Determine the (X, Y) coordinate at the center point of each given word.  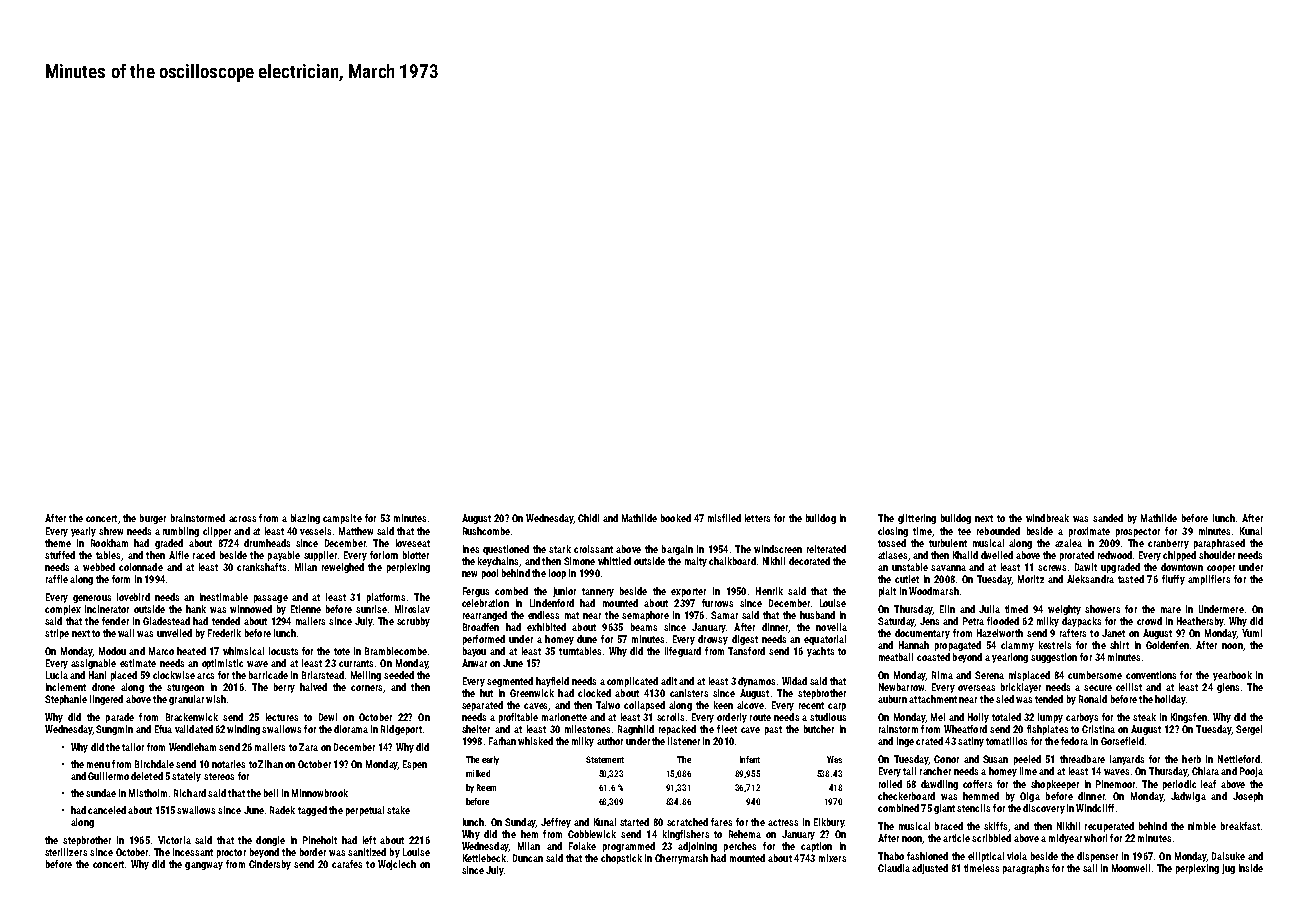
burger (153, 519)
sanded (1108, 518)
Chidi (588, 518)
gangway (204, 866)
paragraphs (1026, 869)
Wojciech (397, 865)
